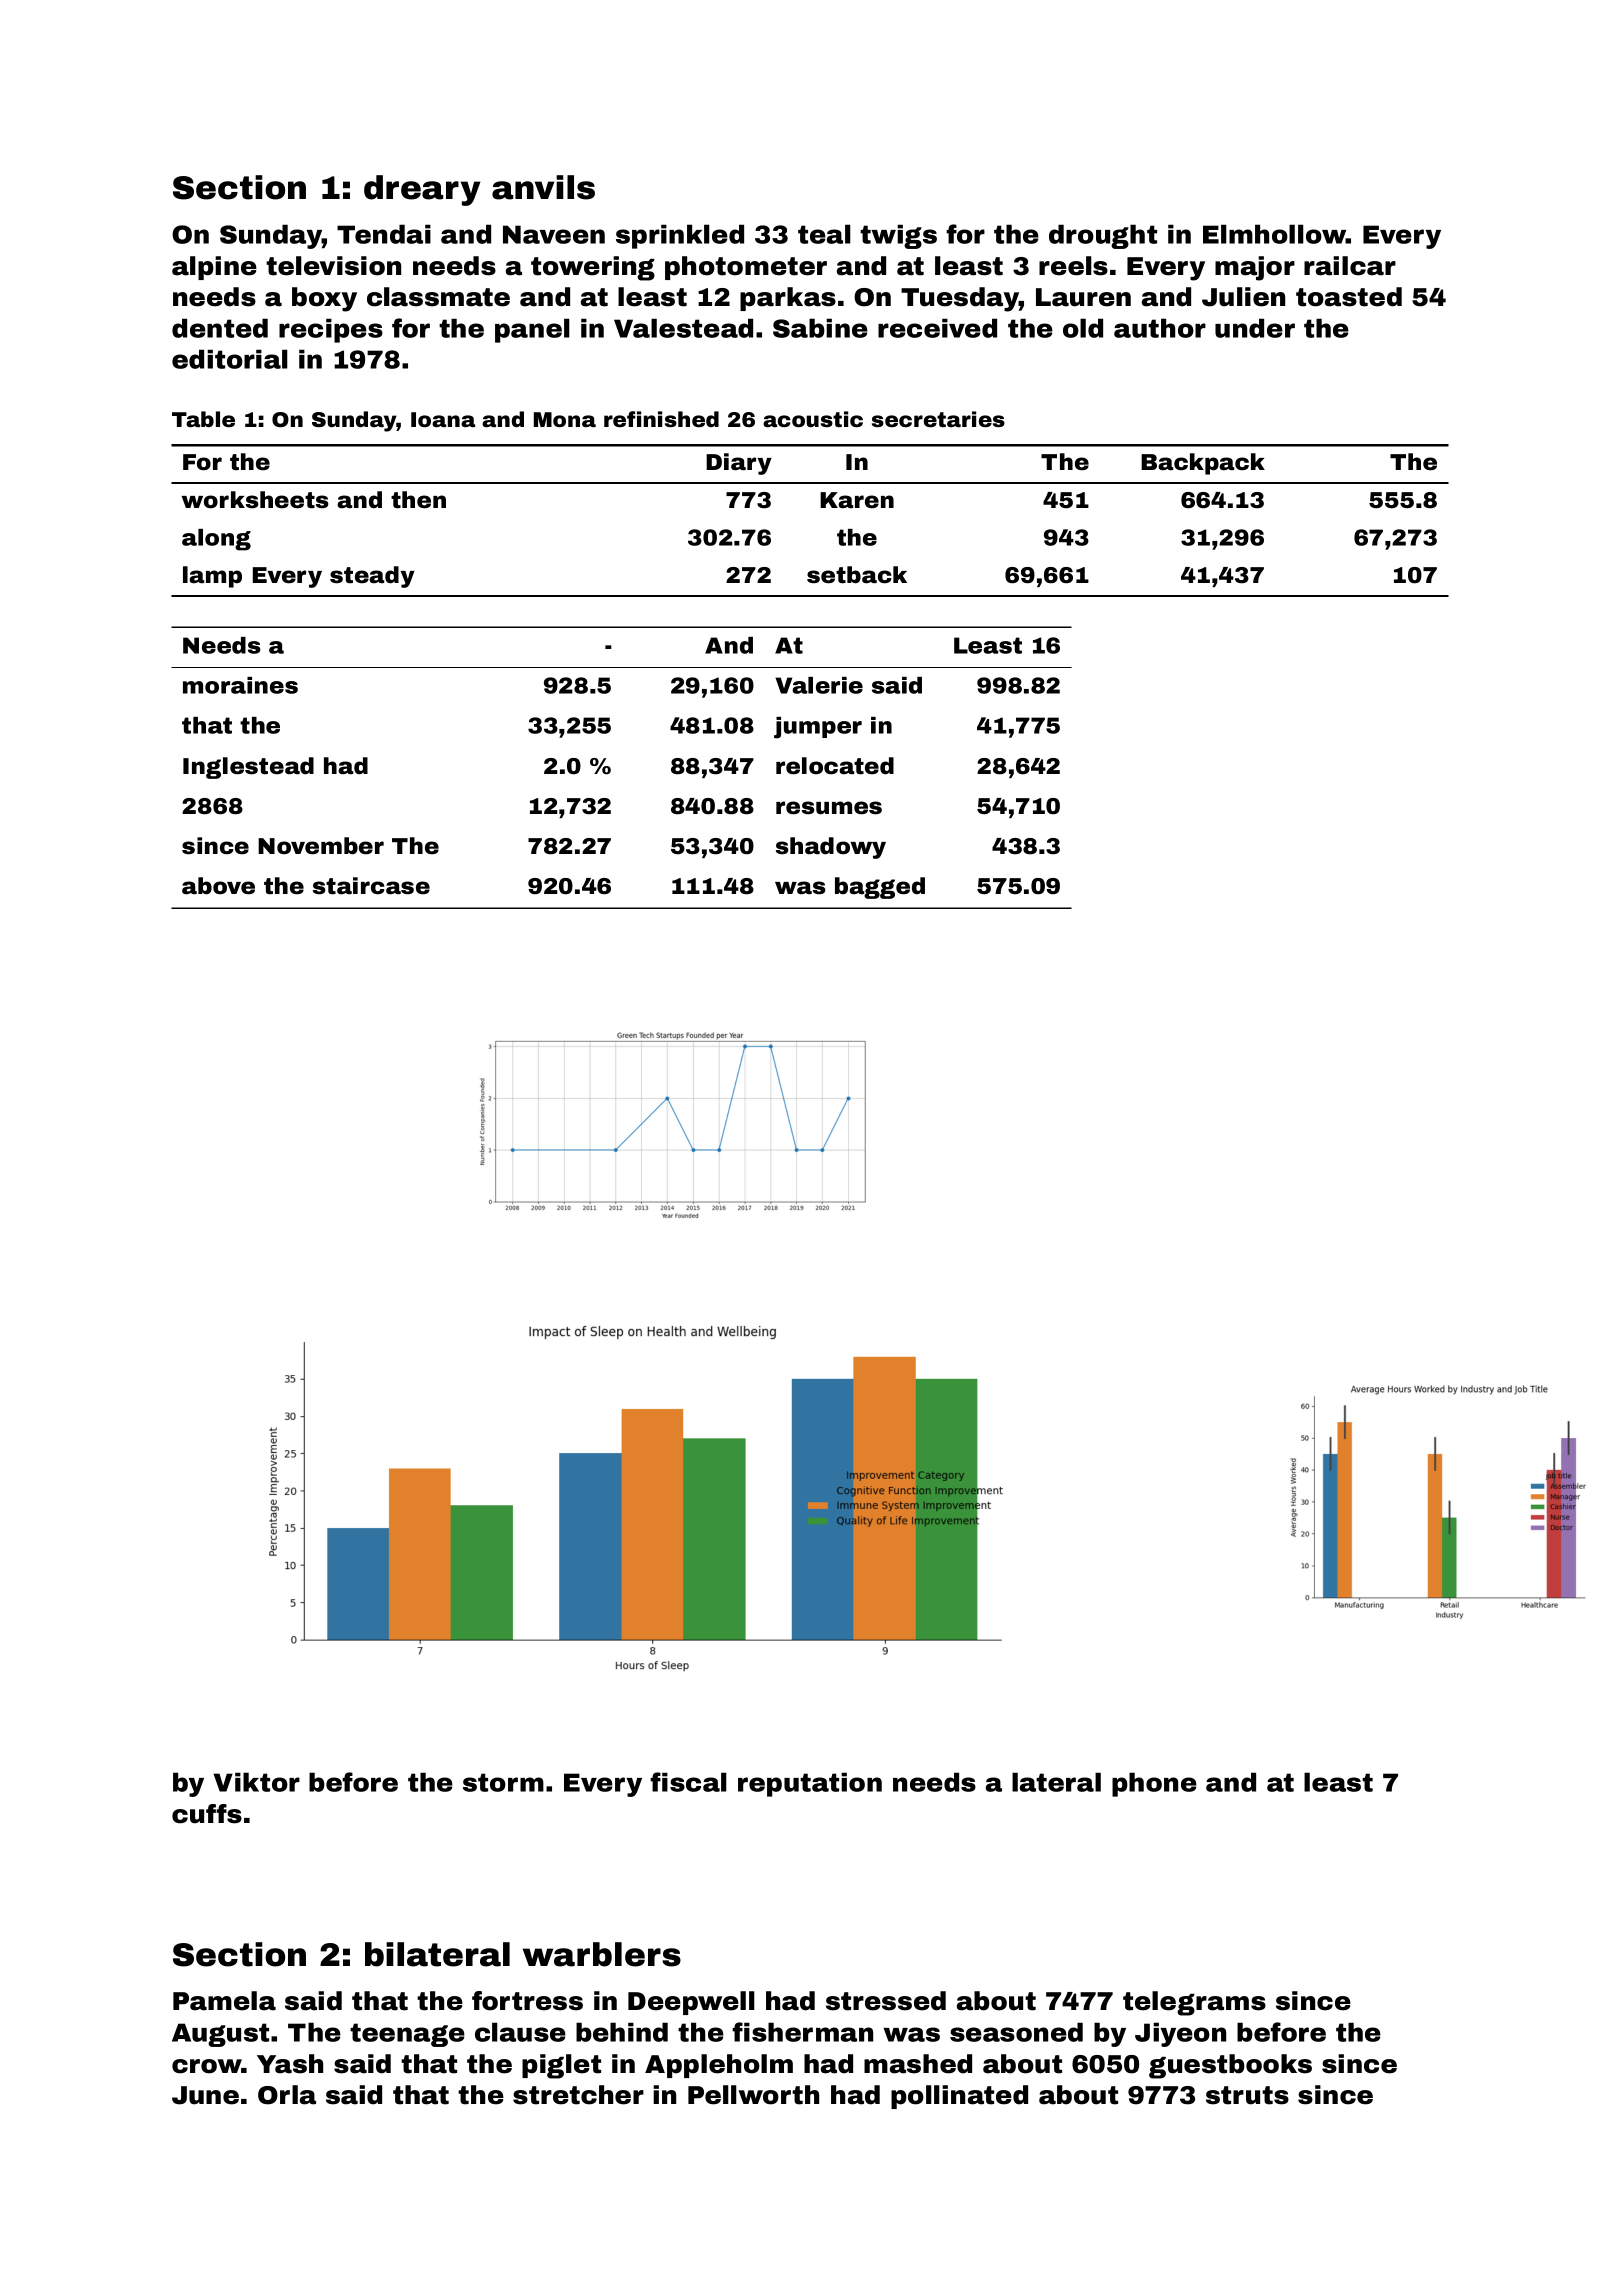 The image size is (1620, 2292). I want to click on seasoned, so click(1016, 2032).
